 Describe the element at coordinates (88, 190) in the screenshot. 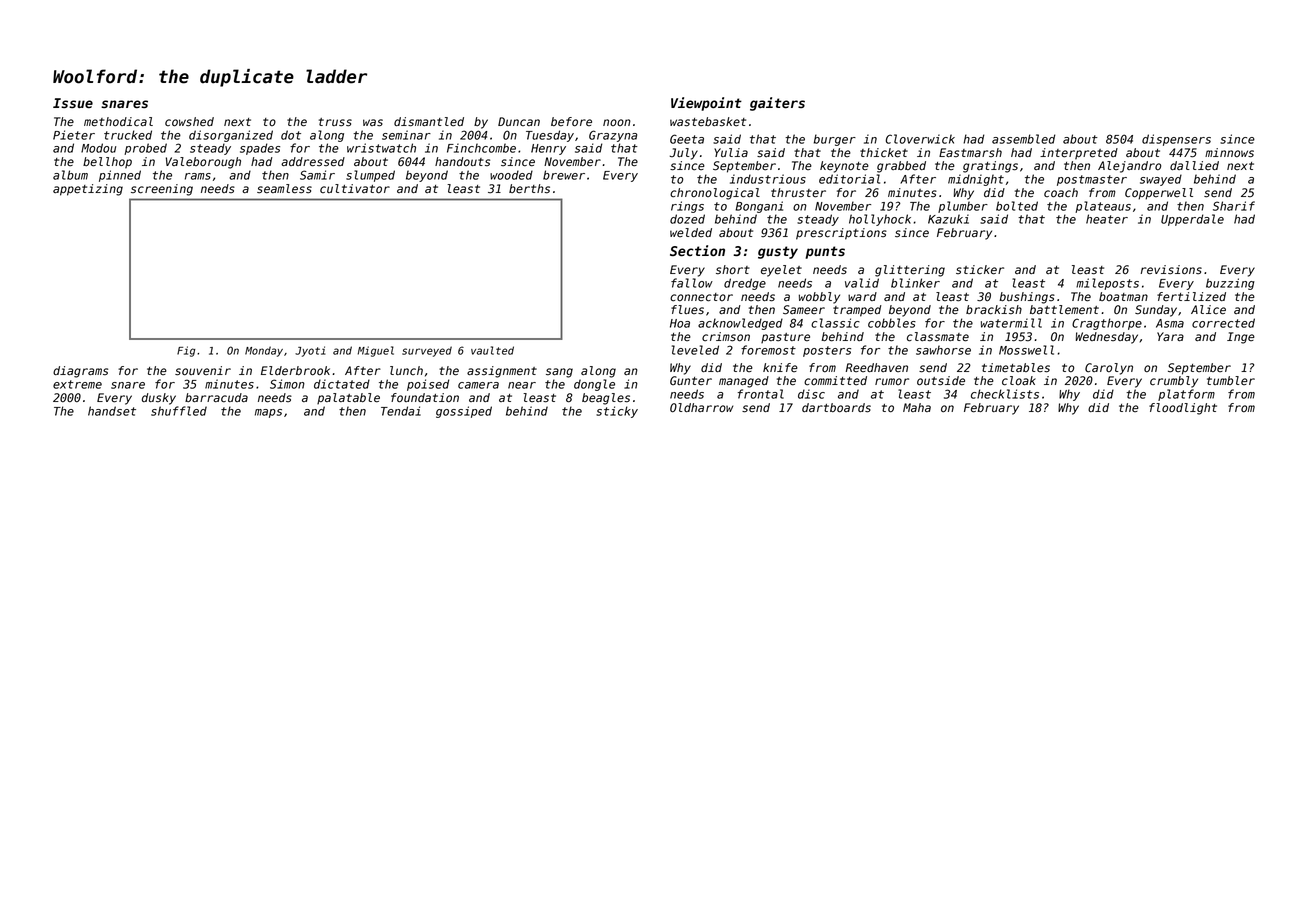

I see `appetizing` at that location.
